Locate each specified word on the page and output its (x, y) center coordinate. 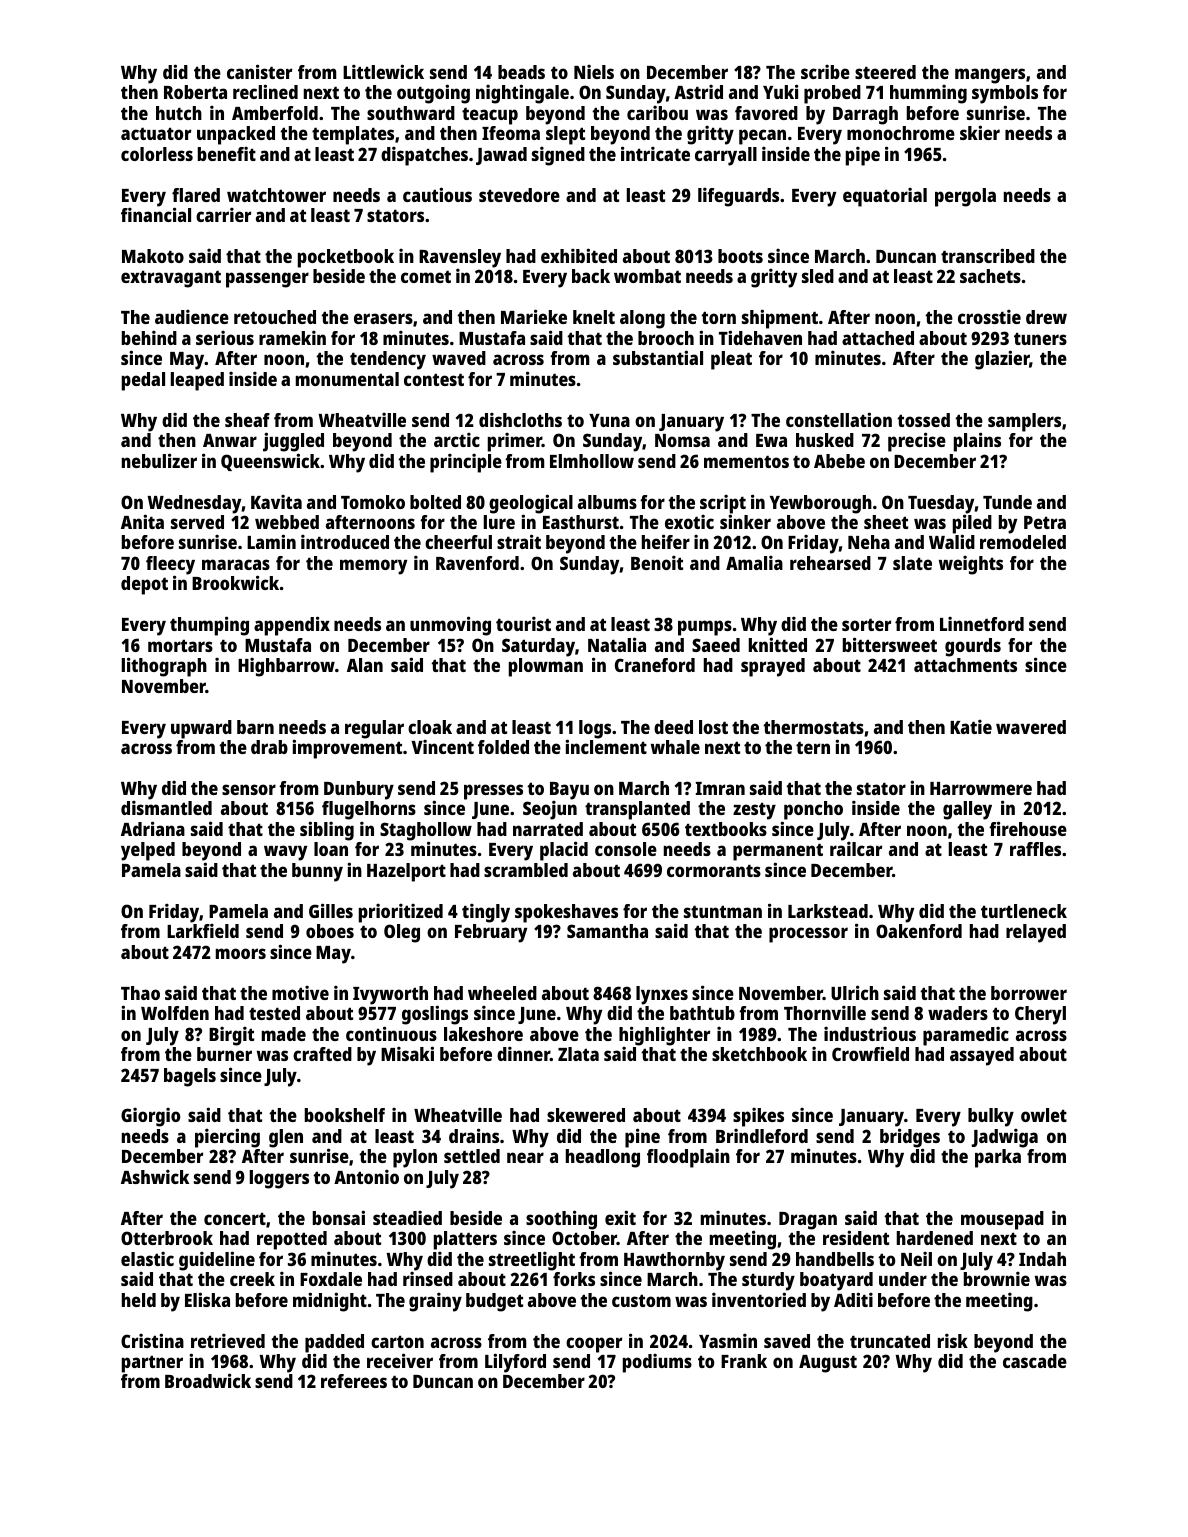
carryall (726, 156)
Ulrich (855, 992)
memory (373, 567)
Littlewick (383, 71)
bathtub (702, 1013)
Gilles (331, 910)
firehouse (1028, 828)
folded (503, 747)
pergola (965, 197)
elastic (147, 1258)
